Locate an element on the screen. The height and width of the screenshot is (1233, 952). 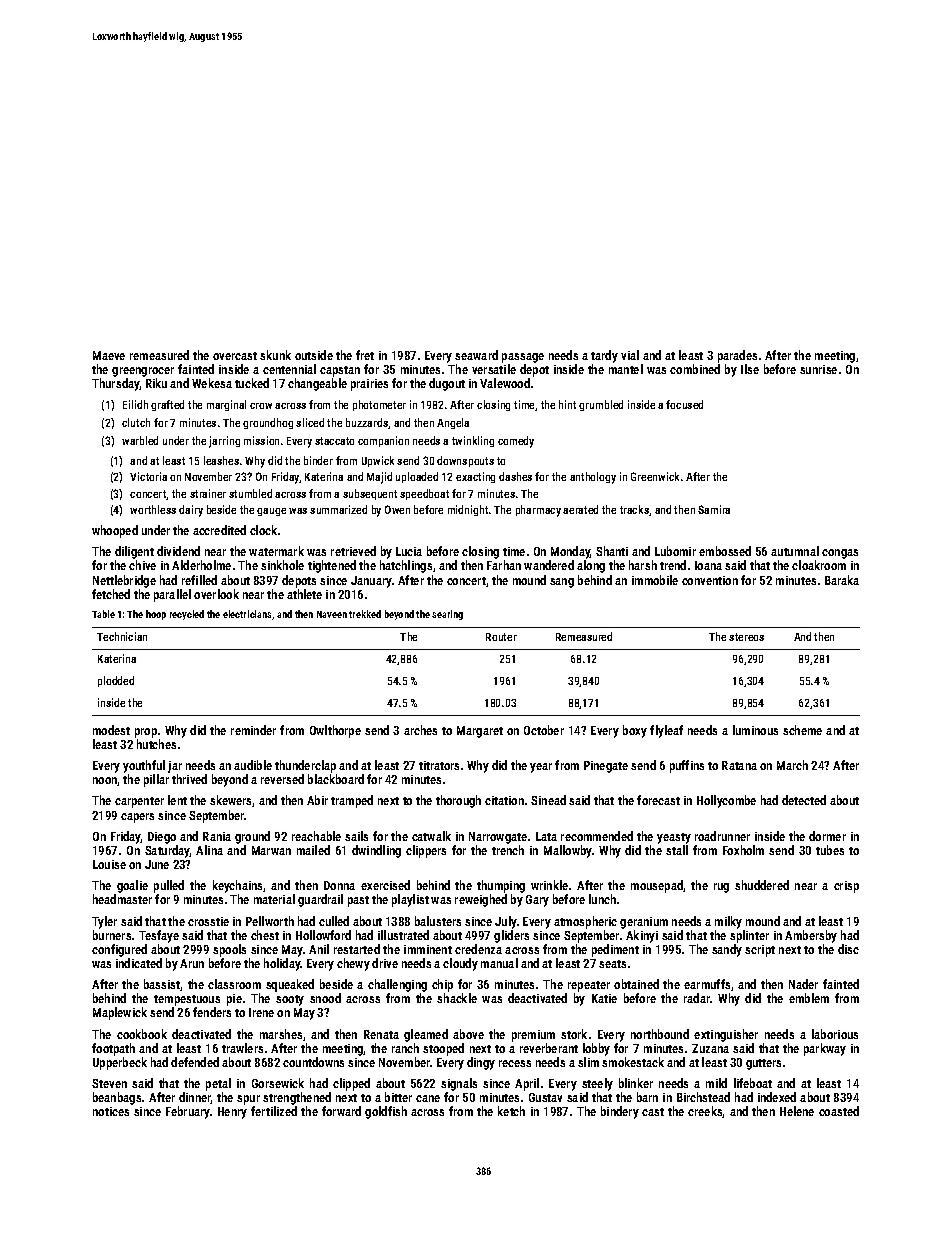
fret is located at coordinates (365, 355).
